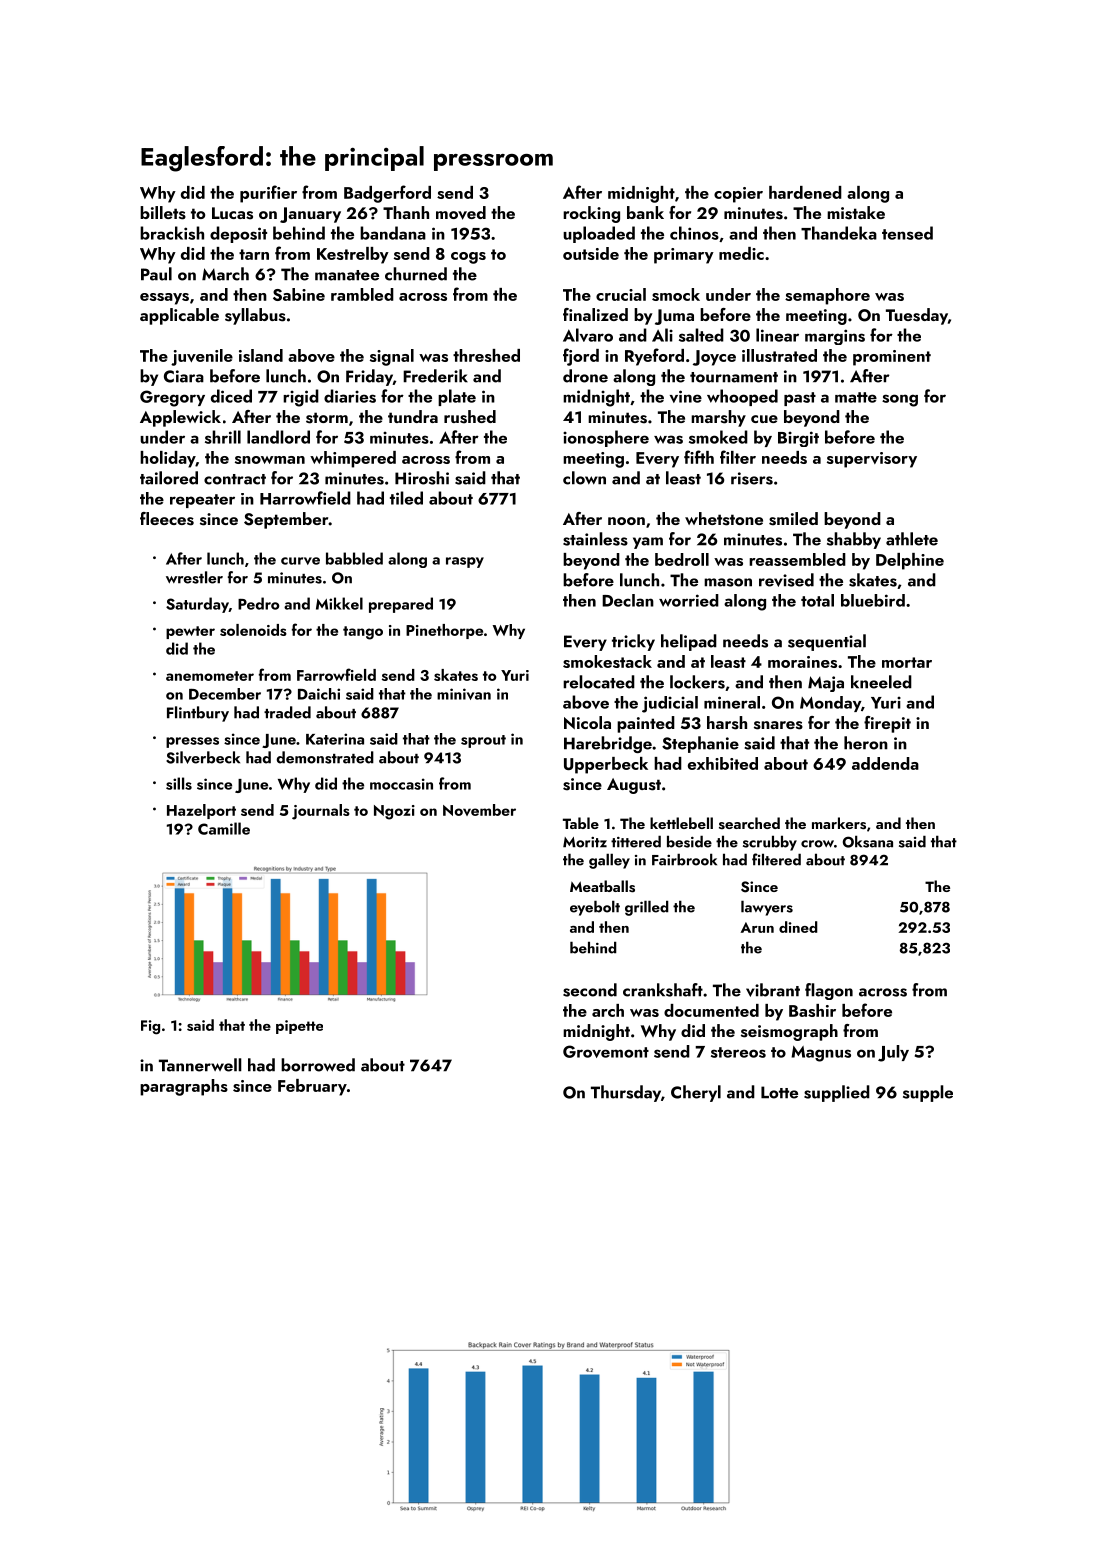 This screenshot has height=1551, width=1097. Describe the element at coordinates (738, 195) in the screenshot. I see `copier` at that location.
